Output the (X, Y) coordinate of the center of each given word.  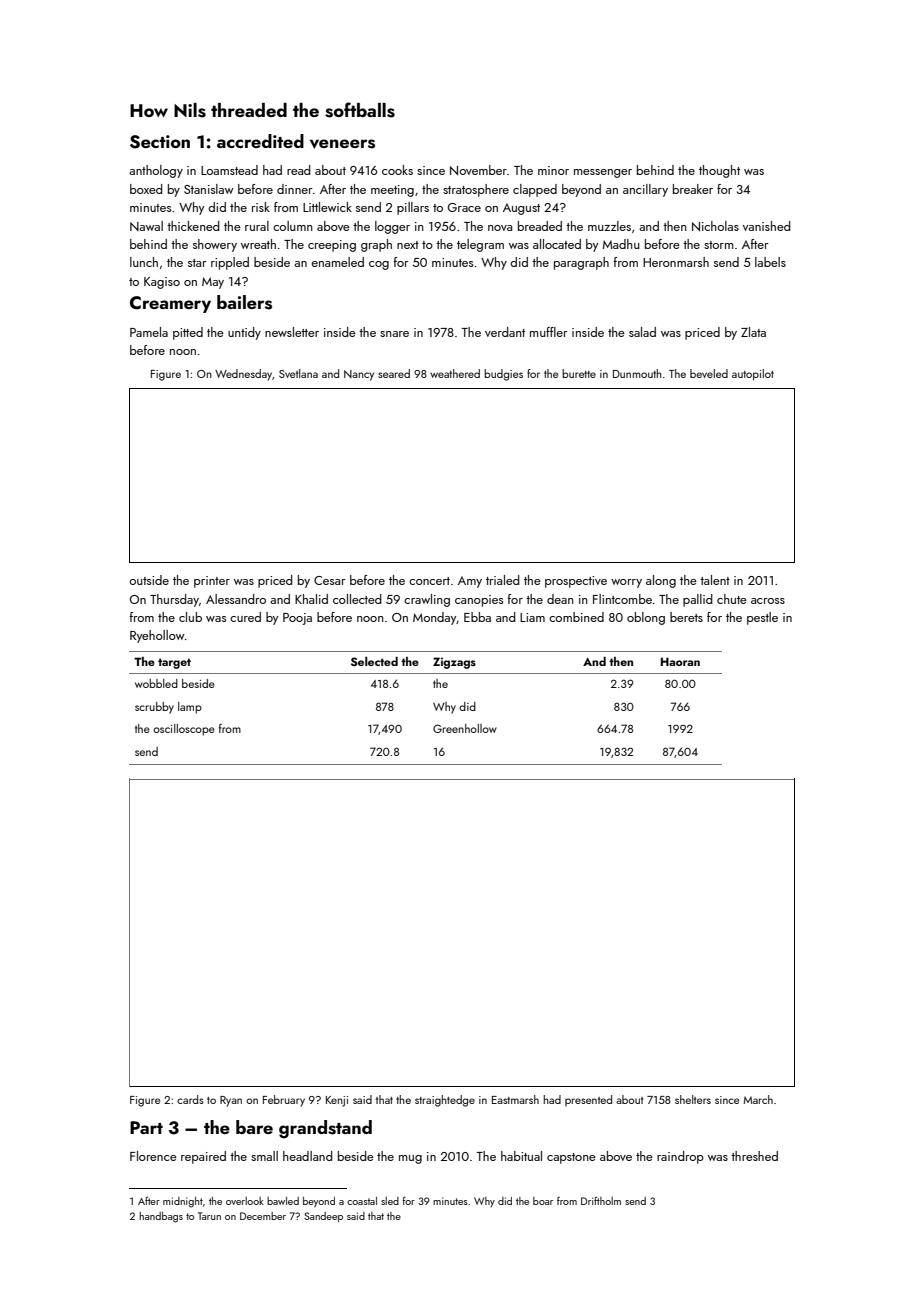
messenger (603, 173)
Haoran (680, 661)
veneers (342, 144)
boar (543, 1201)
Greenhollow (465, 728)
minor (553, 170)
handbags (161, 1217)
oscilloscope (184, 730)
